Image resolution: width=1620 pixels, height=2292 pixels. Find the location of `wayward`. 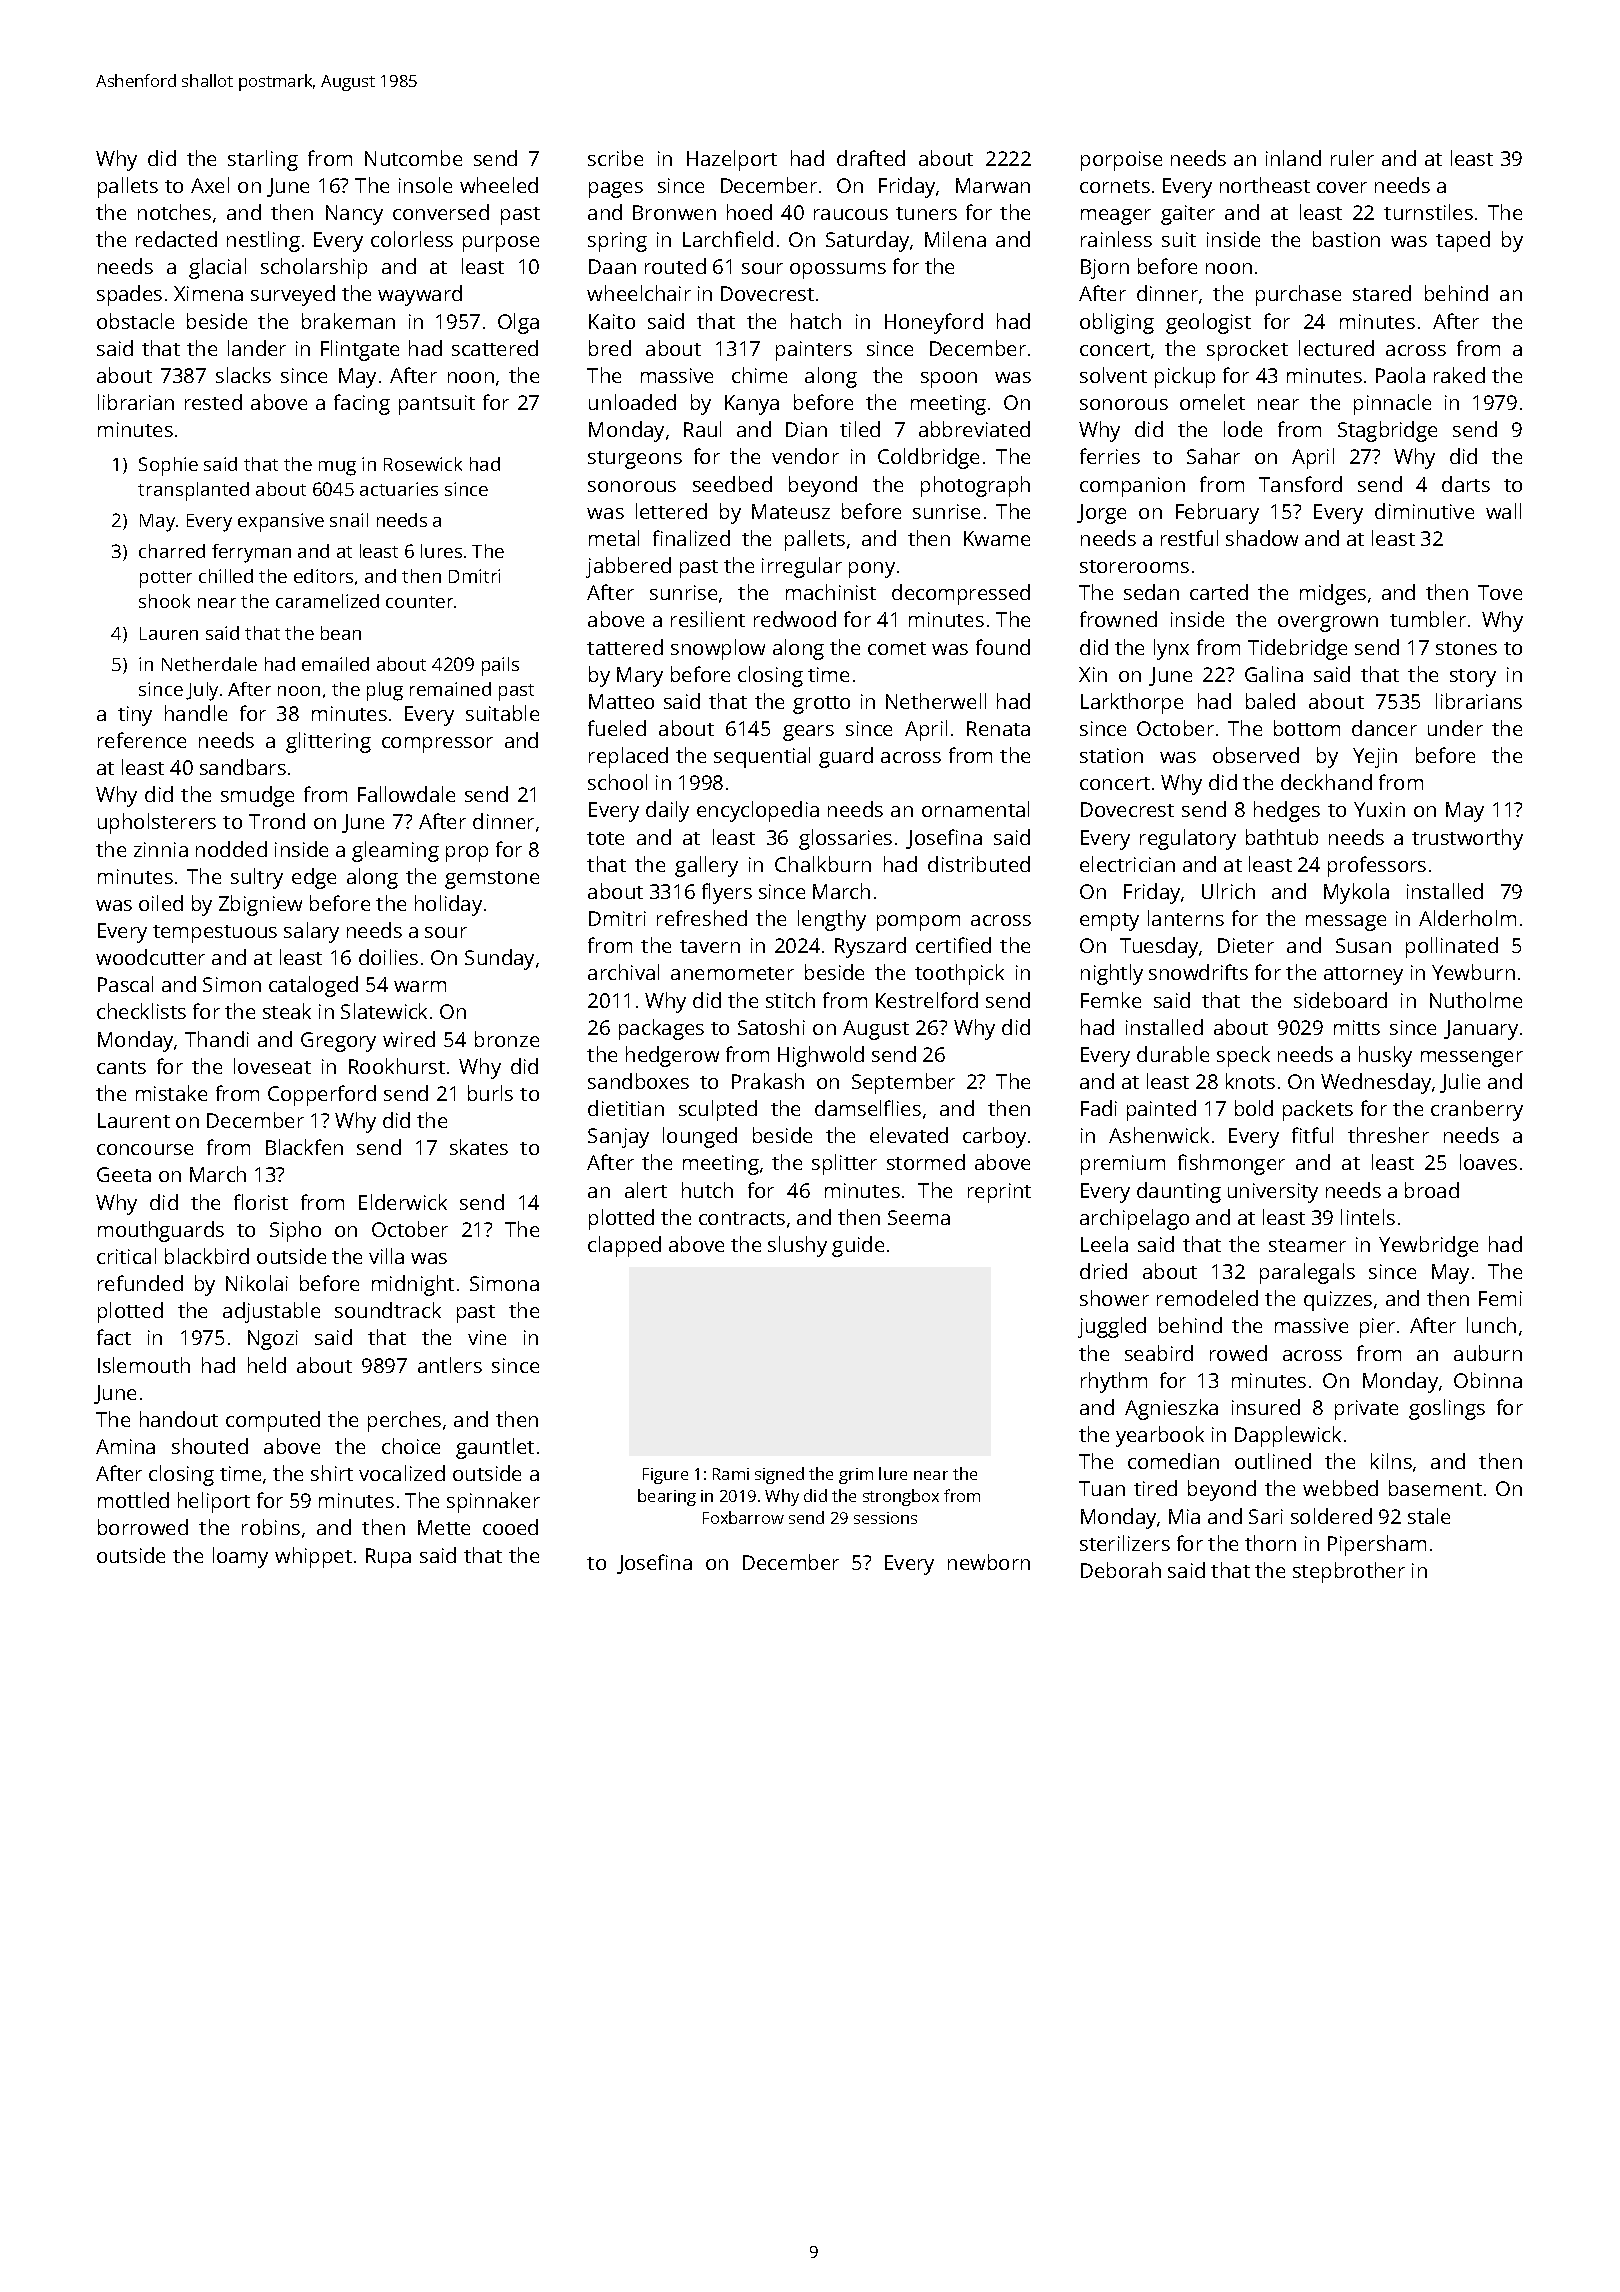

wayward is located at coordinates (420, 295).
